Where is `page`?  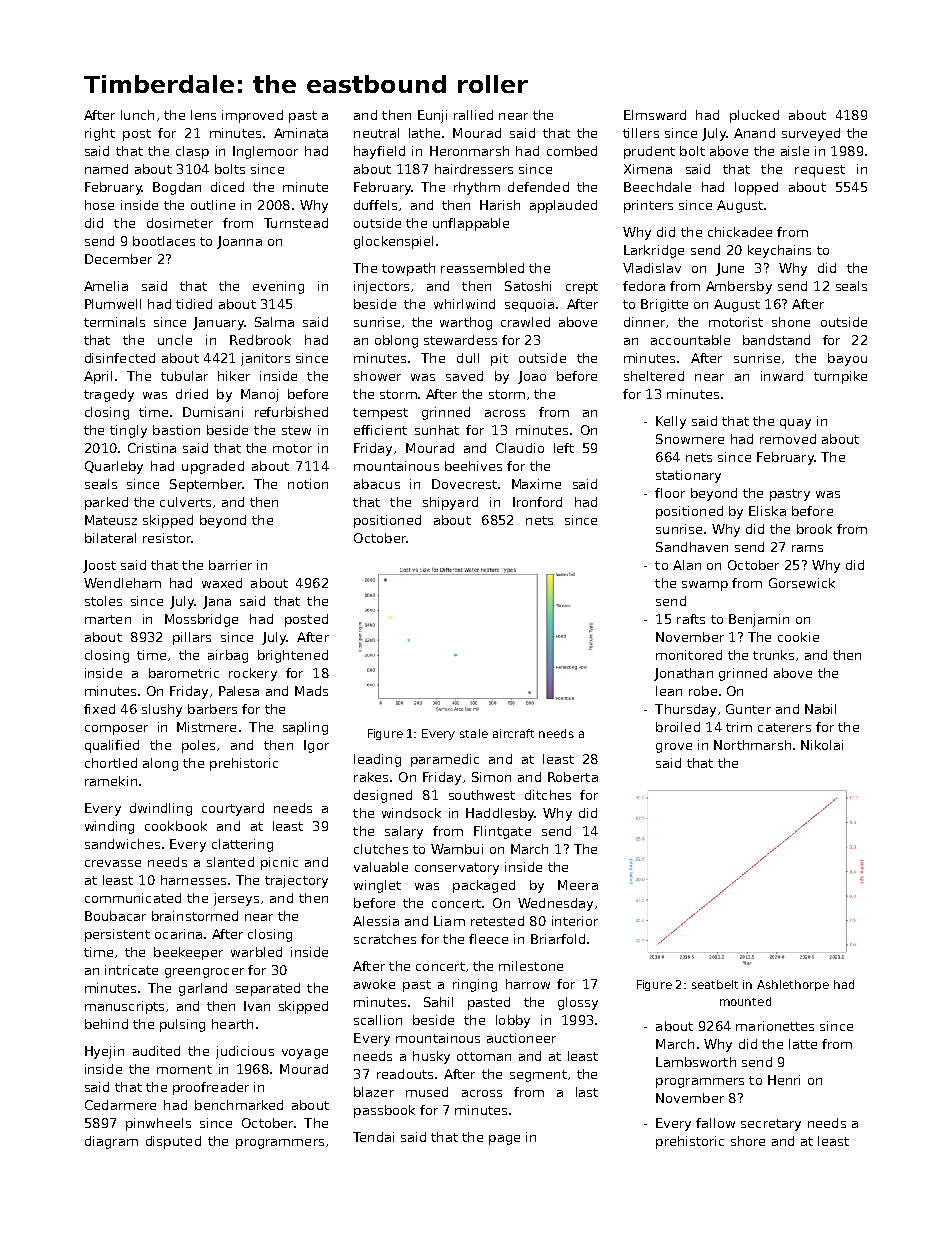 page is located at coordinates (504, 1140).
